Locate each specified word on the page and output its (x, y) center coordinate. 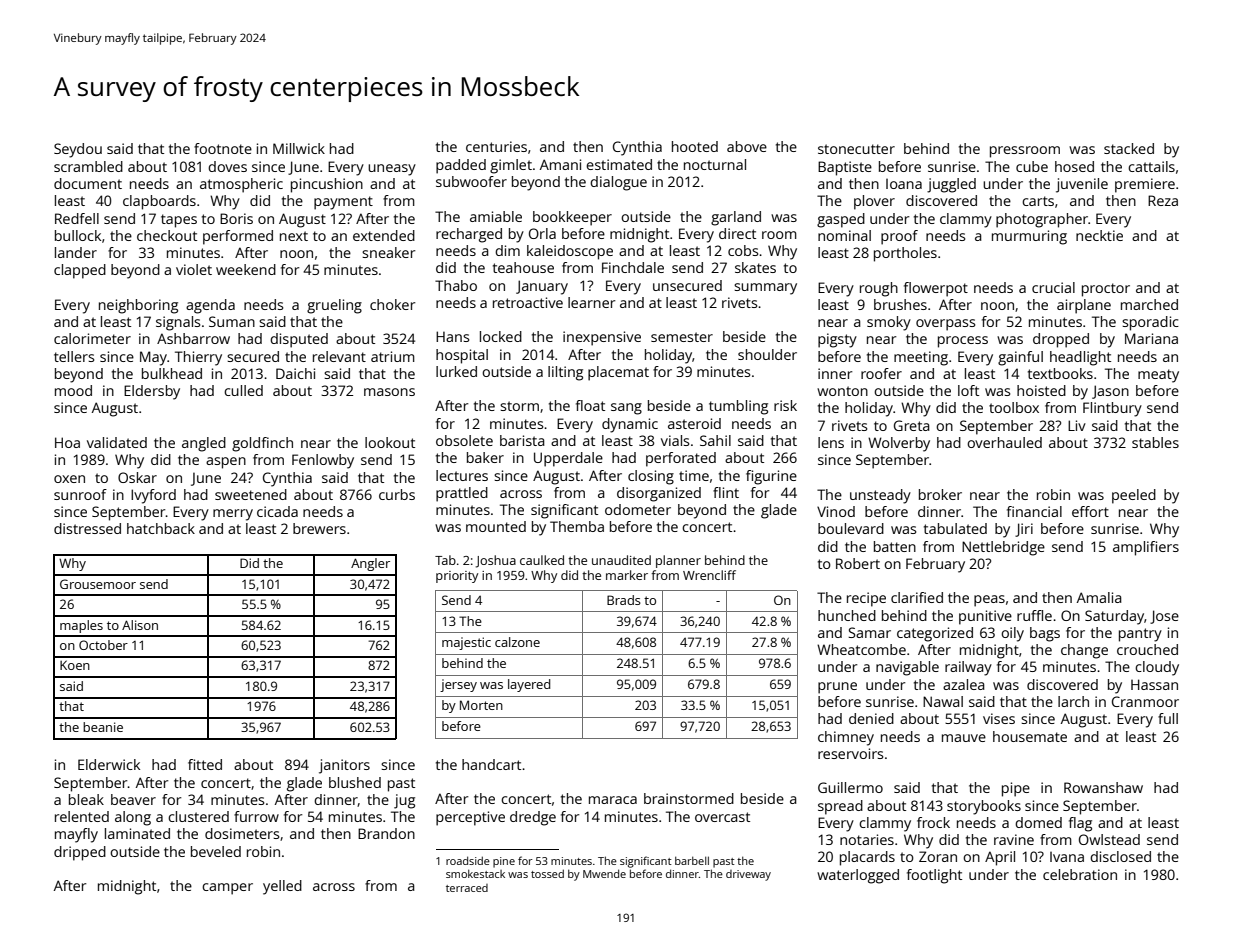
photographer (1042, 220)
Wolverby (899, 444)
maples (81, 626)
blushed (355, 782)
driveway (748, 875)
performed (238, 237)
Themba (577, 526)
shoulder (767, 354)
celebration (1080, 874)
